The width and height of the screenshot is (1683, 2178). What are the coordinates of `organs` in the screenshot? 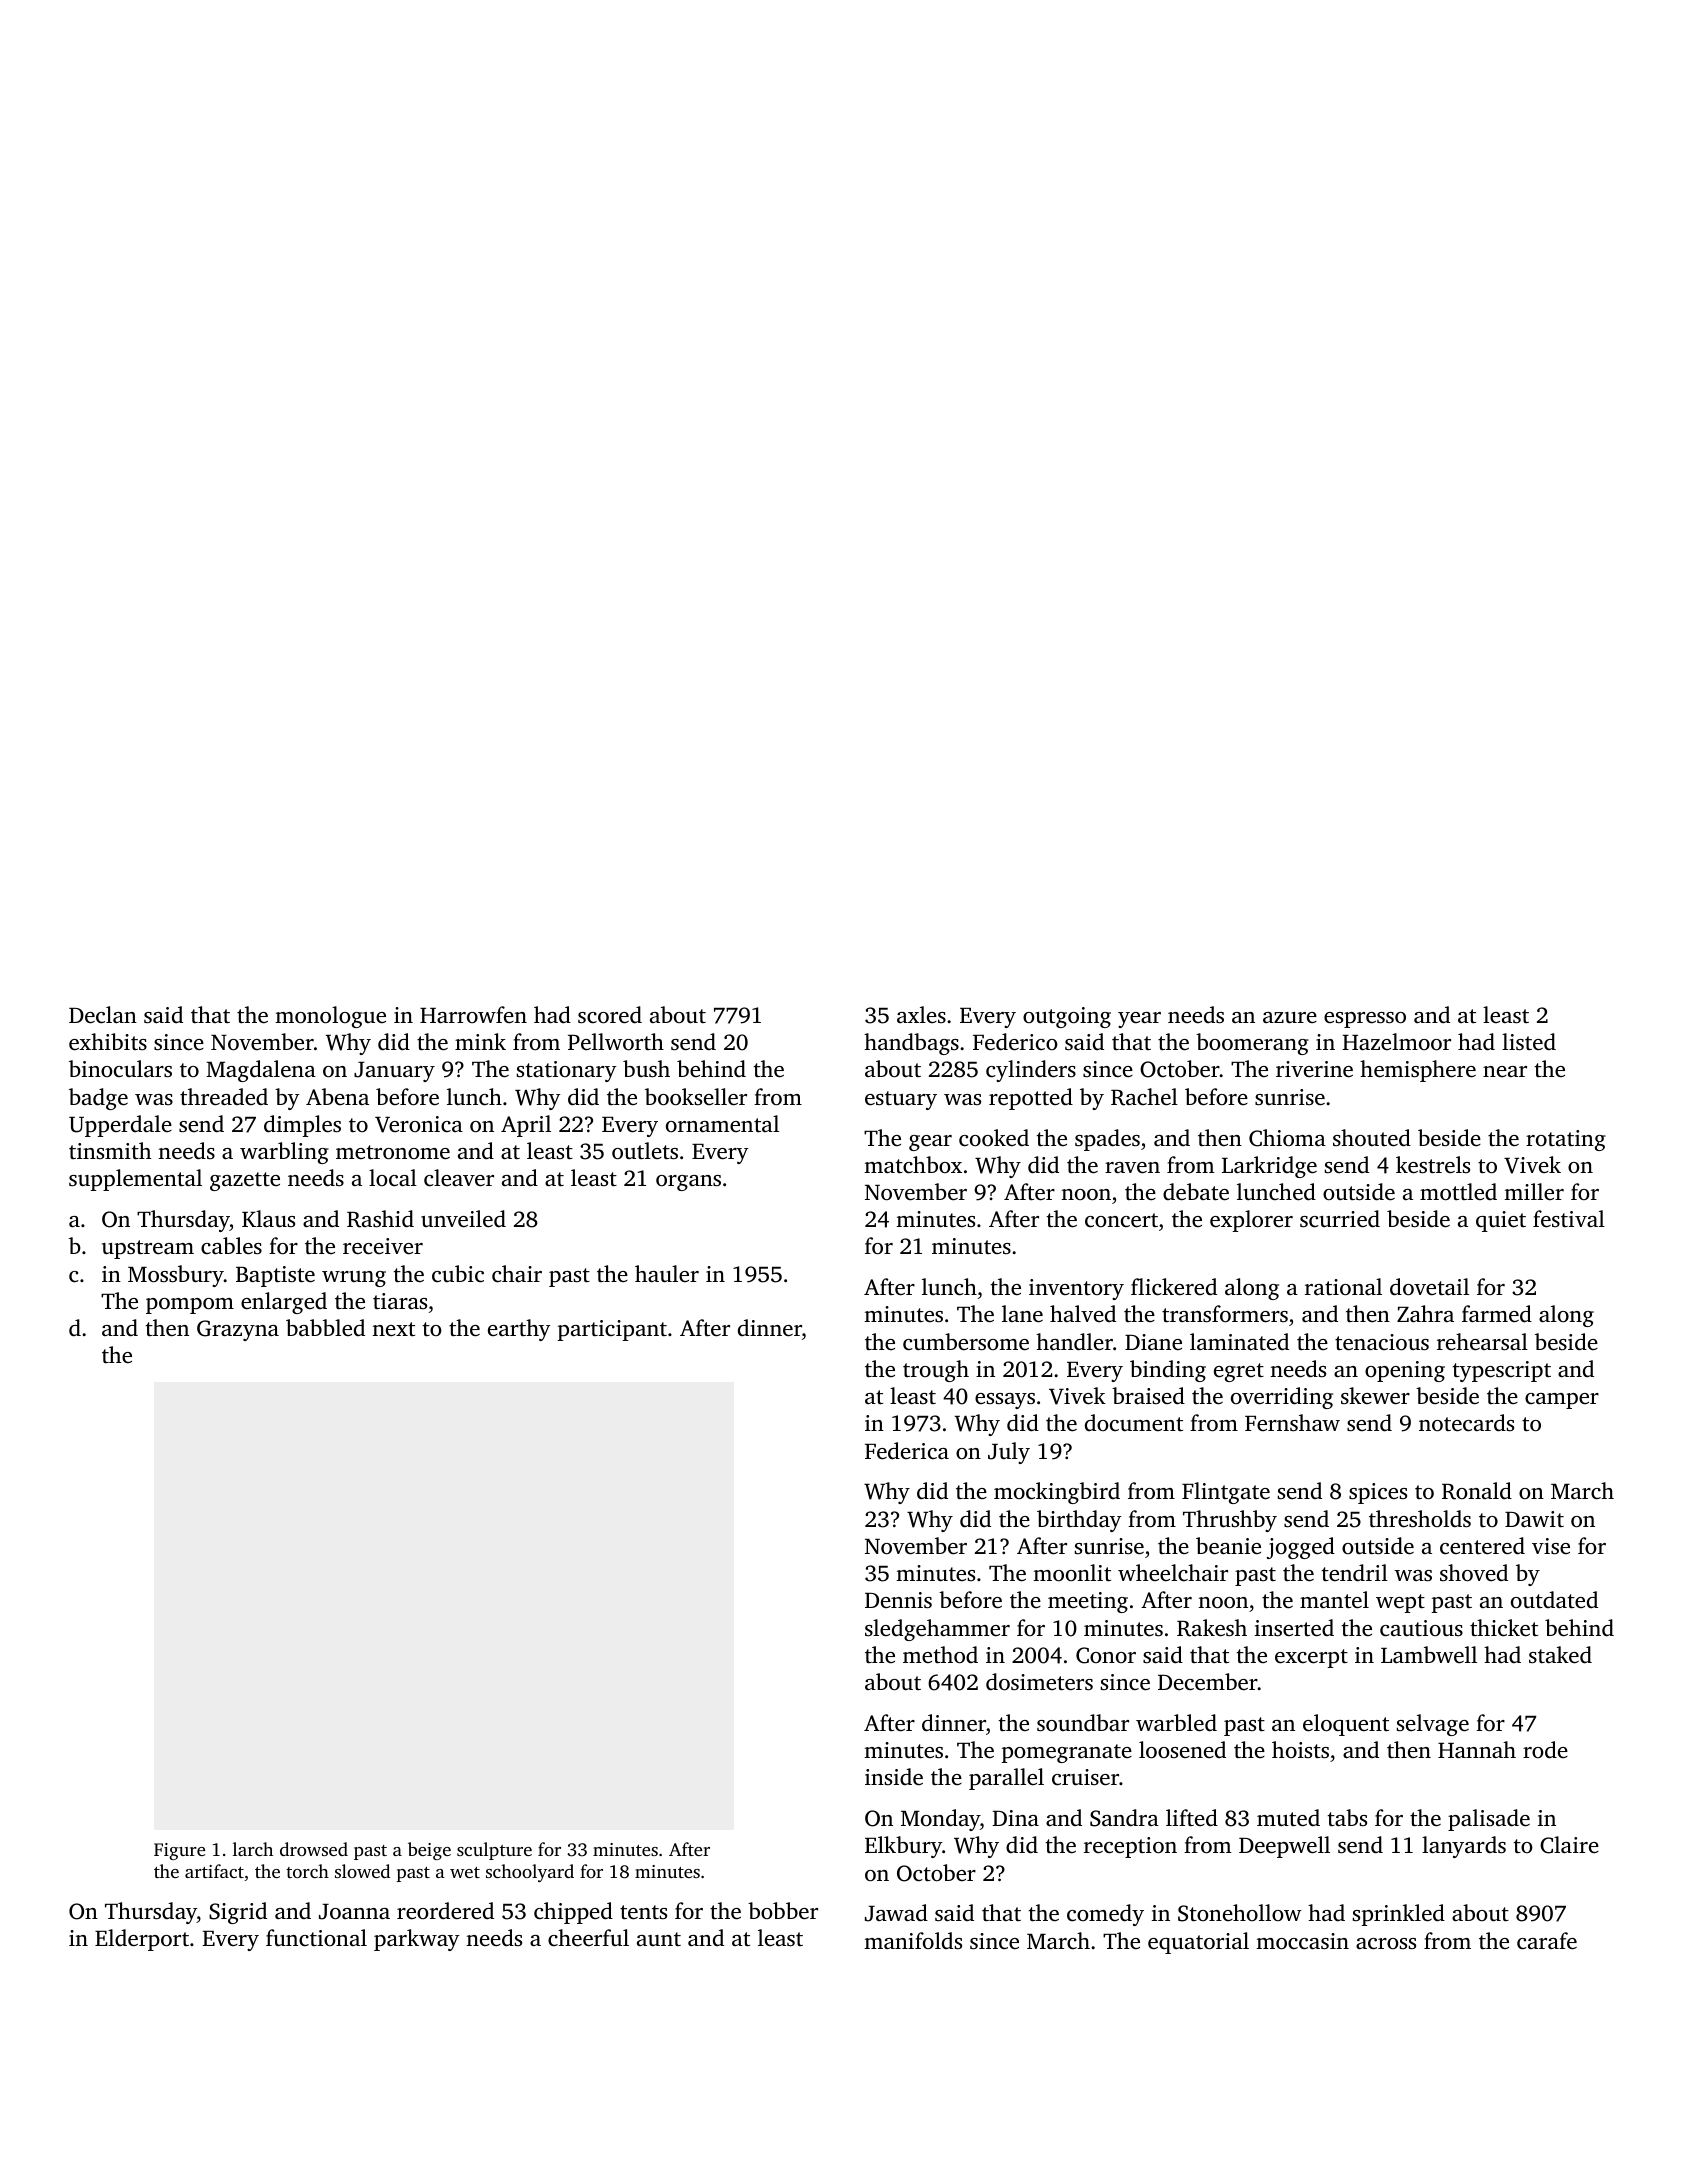 It's located at (688, 1183).
